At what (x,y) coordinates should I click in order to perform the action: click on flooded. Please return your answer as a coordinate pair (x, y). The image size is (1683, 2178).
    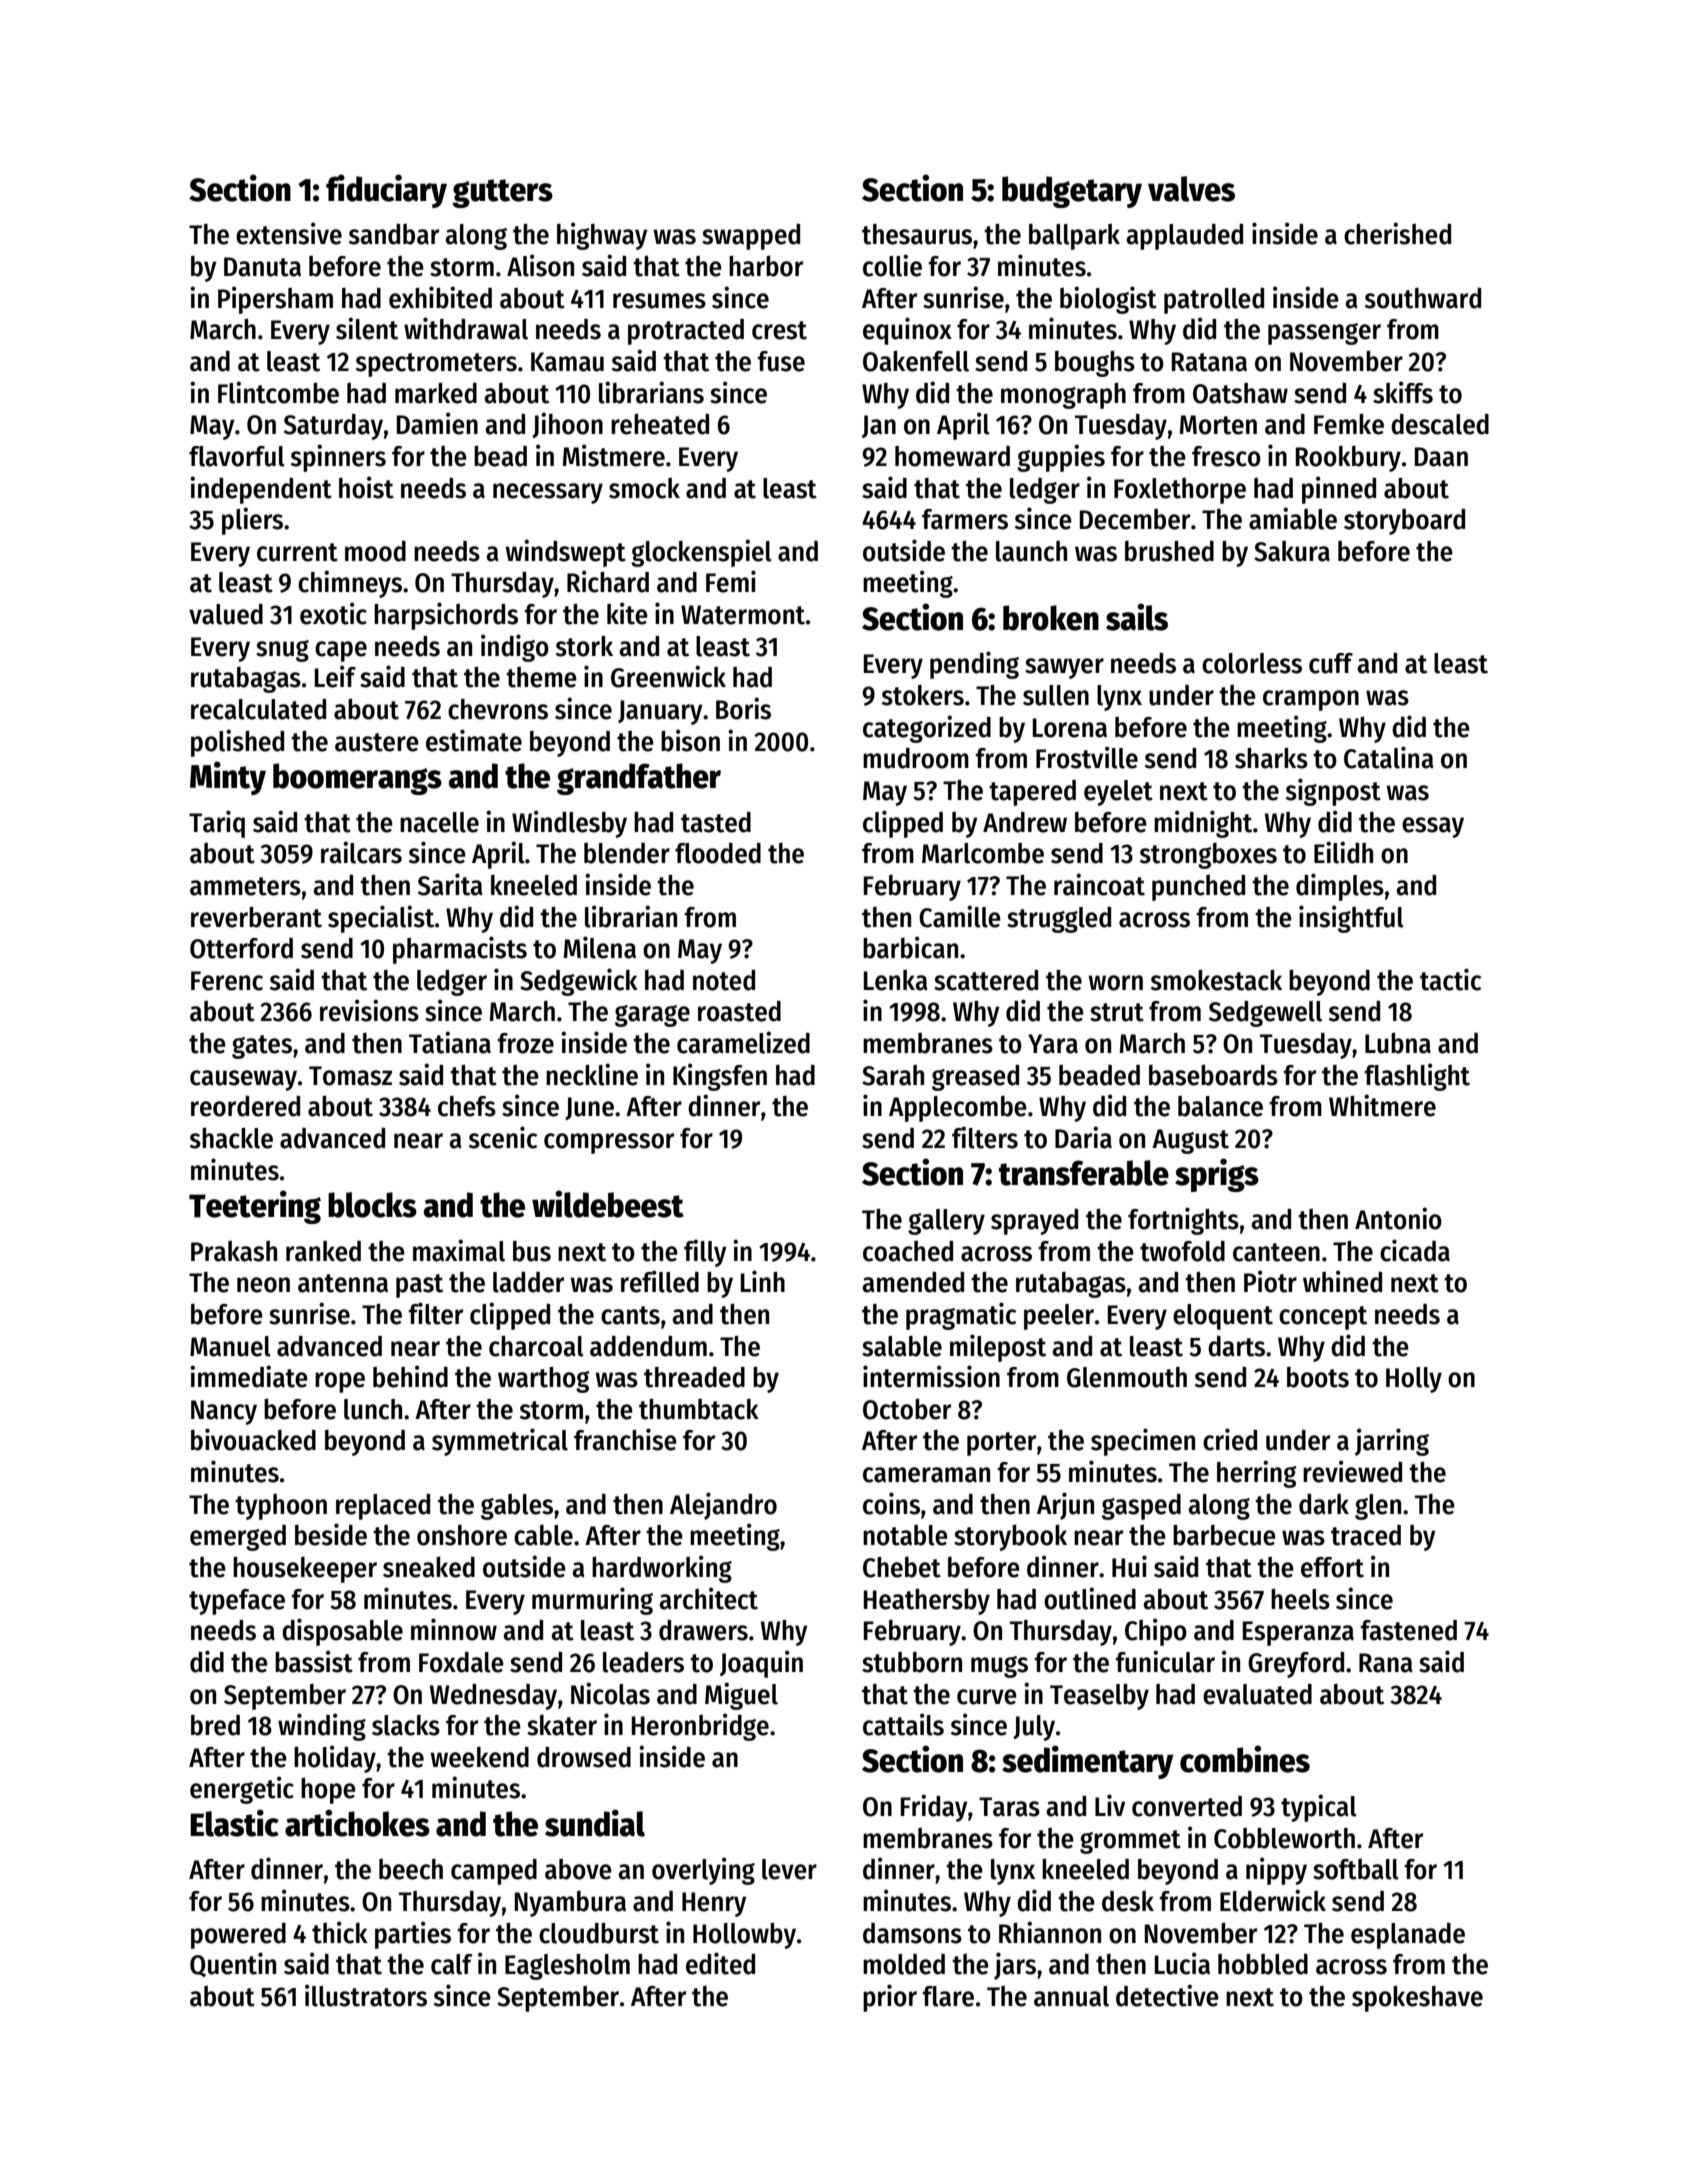
    Looking at the image, I should click on (718, 853).
